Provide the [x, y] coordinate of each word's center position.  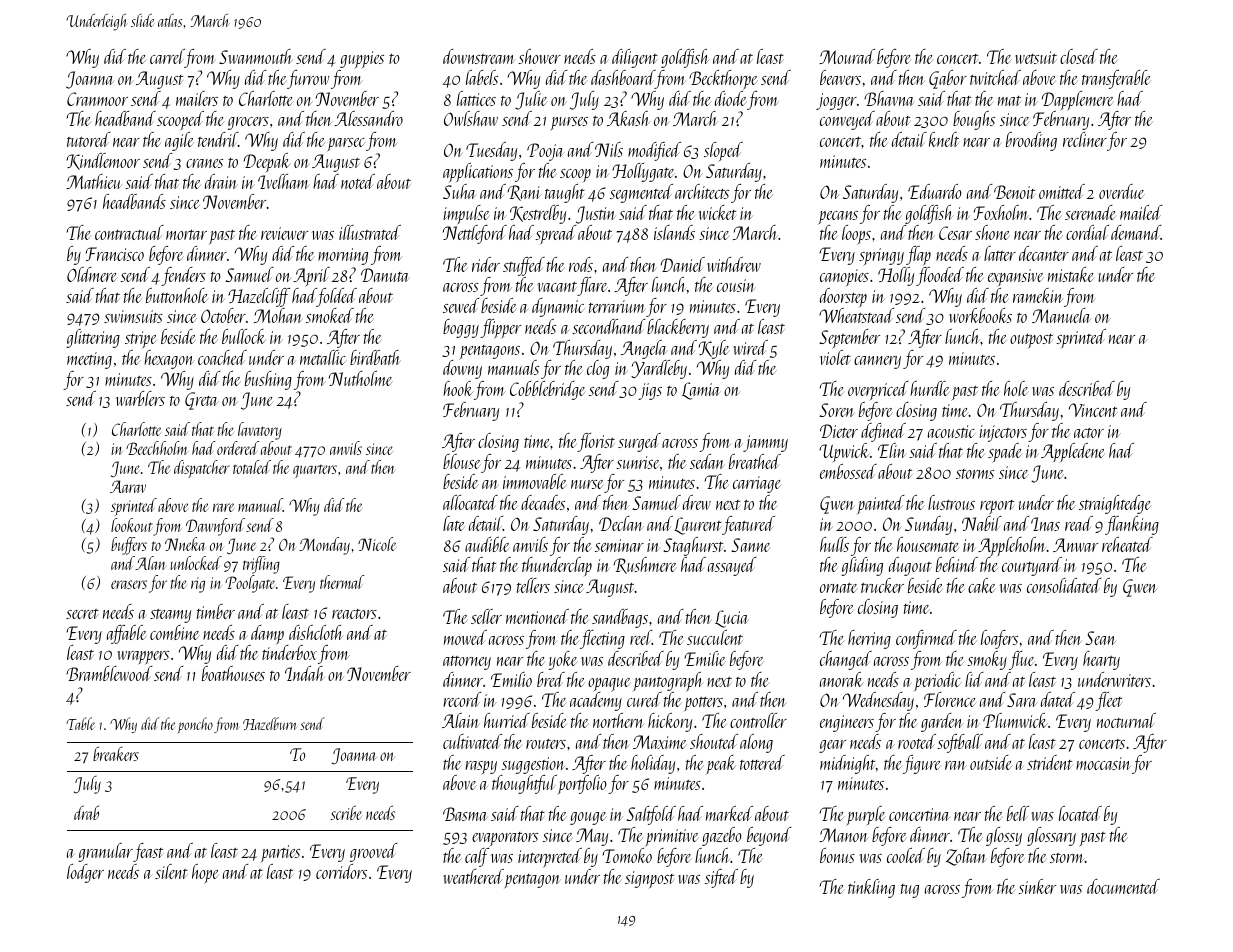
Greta [202, 401]
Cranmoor [97, 99]
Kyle [714, 349]
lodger [85, 873]
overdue [1122, 191]
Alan [150, 563]
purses [569, 124]
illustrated [370, 232]
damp [267, 634]
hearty [1101, 660]
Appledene [1072, 452]
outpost [1031, 341]
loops [856, 235]
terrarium [616, 306]
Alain [460, 720]
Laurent [698, 526]
